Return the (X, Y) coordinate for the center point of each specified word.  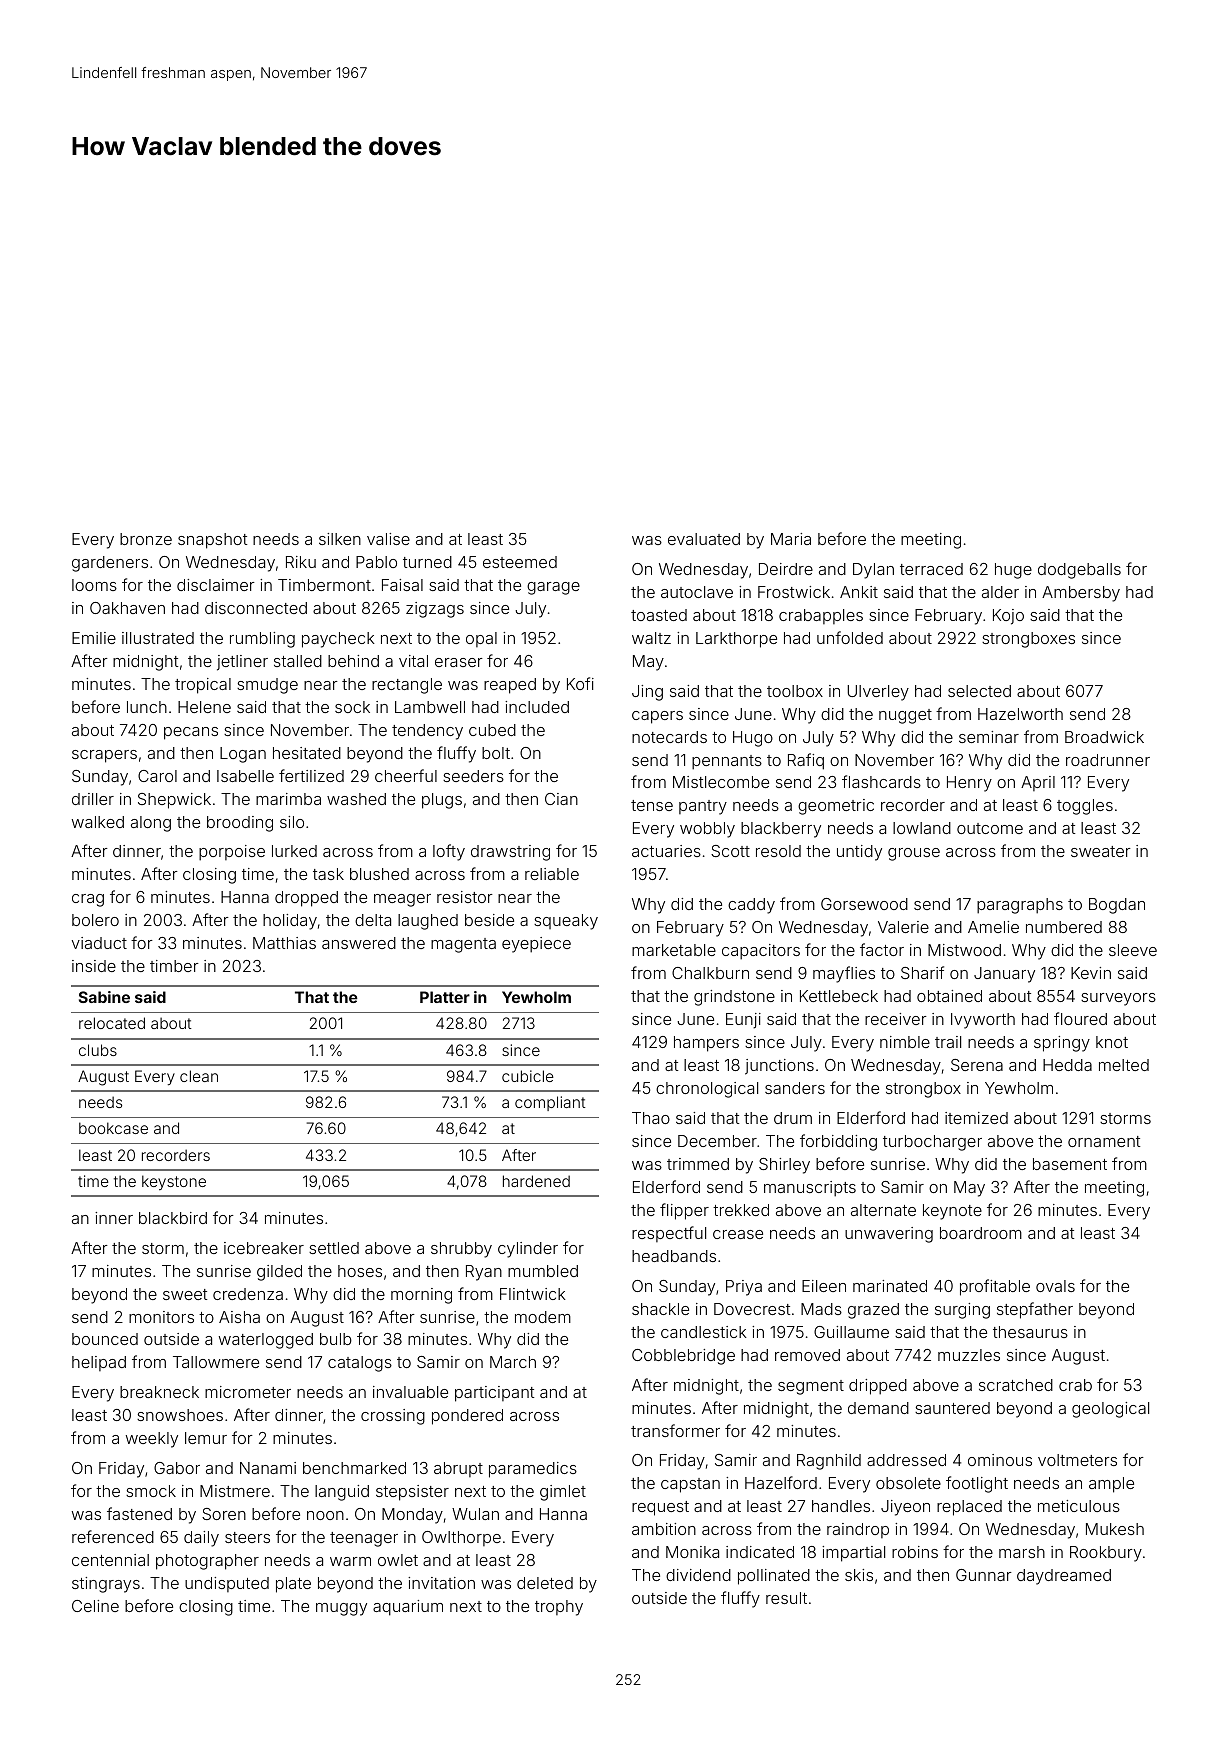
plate (293, 1585)
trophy (559, 1608)
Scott (730, 851)
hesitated (307, 753)
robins (915, 1552)
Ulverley (878, 693)
